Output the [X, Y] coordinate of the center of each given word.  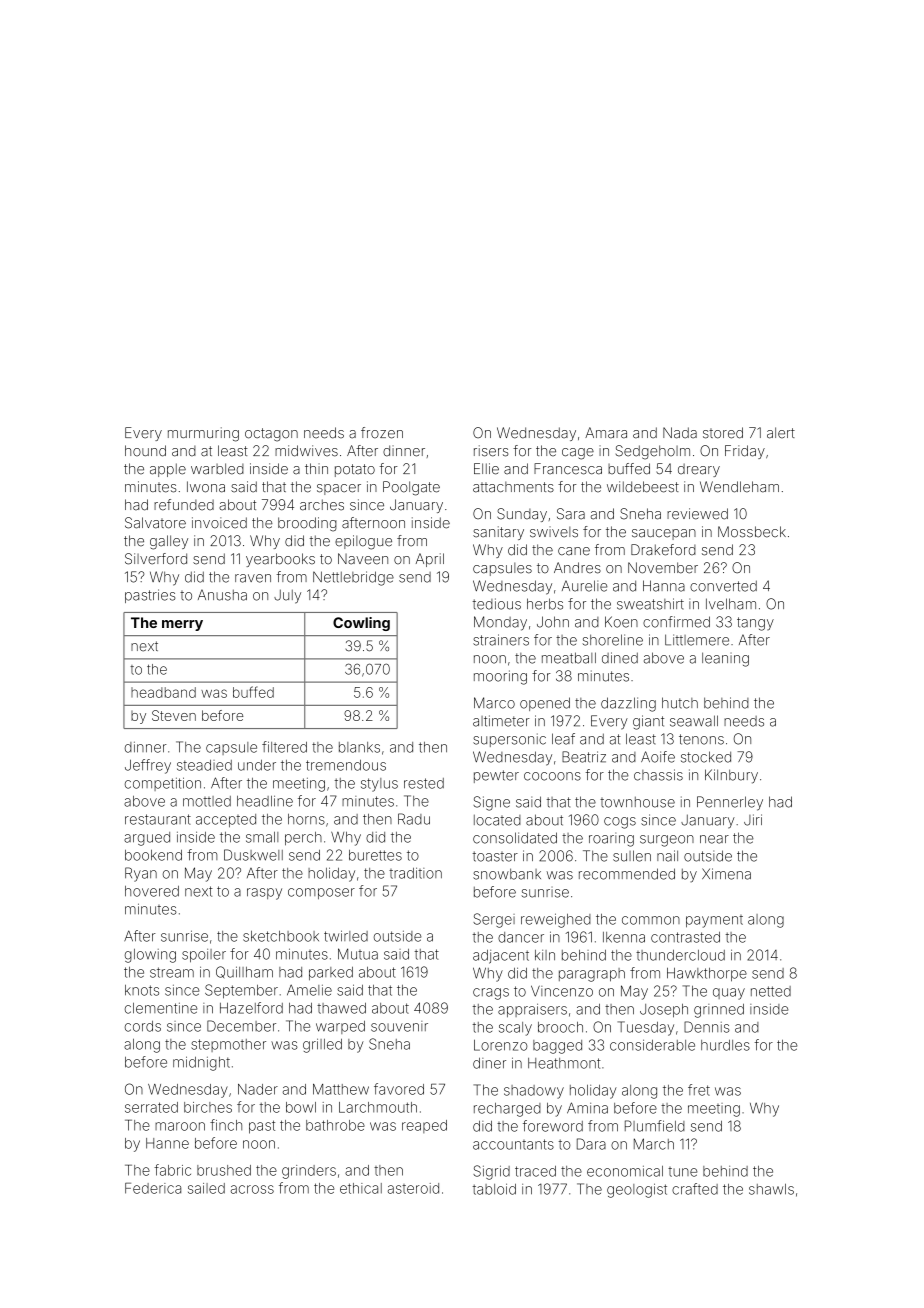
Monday [500, 623]
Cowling [361, 624]
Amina [587, 1108]
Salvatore [155, 523]
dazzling [628, 704]
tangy [755, 624]
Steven [174, 715]
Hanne [167, 1143]
